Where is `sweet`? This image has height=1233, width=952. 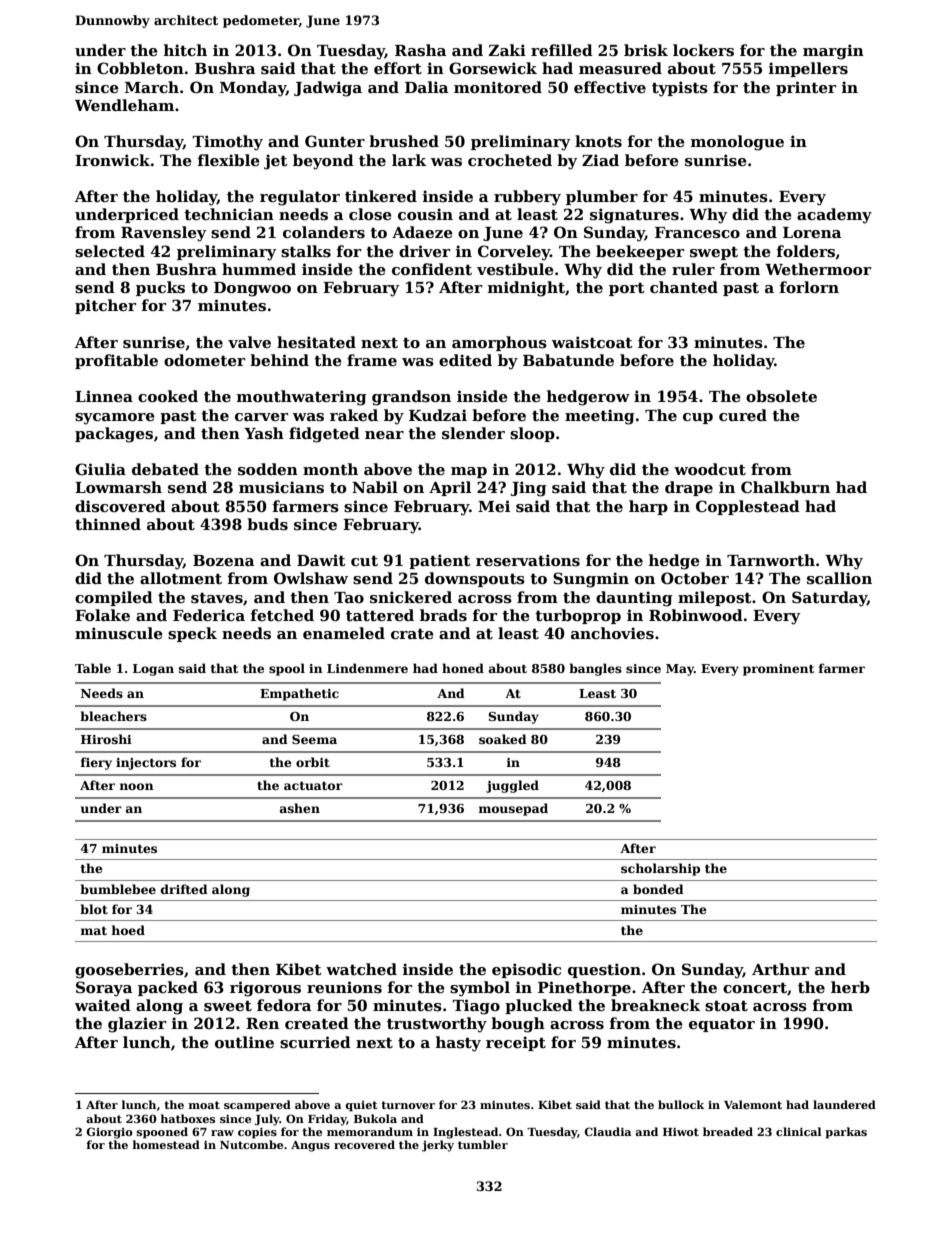
sweet is located at coordinates (228, 1006).
